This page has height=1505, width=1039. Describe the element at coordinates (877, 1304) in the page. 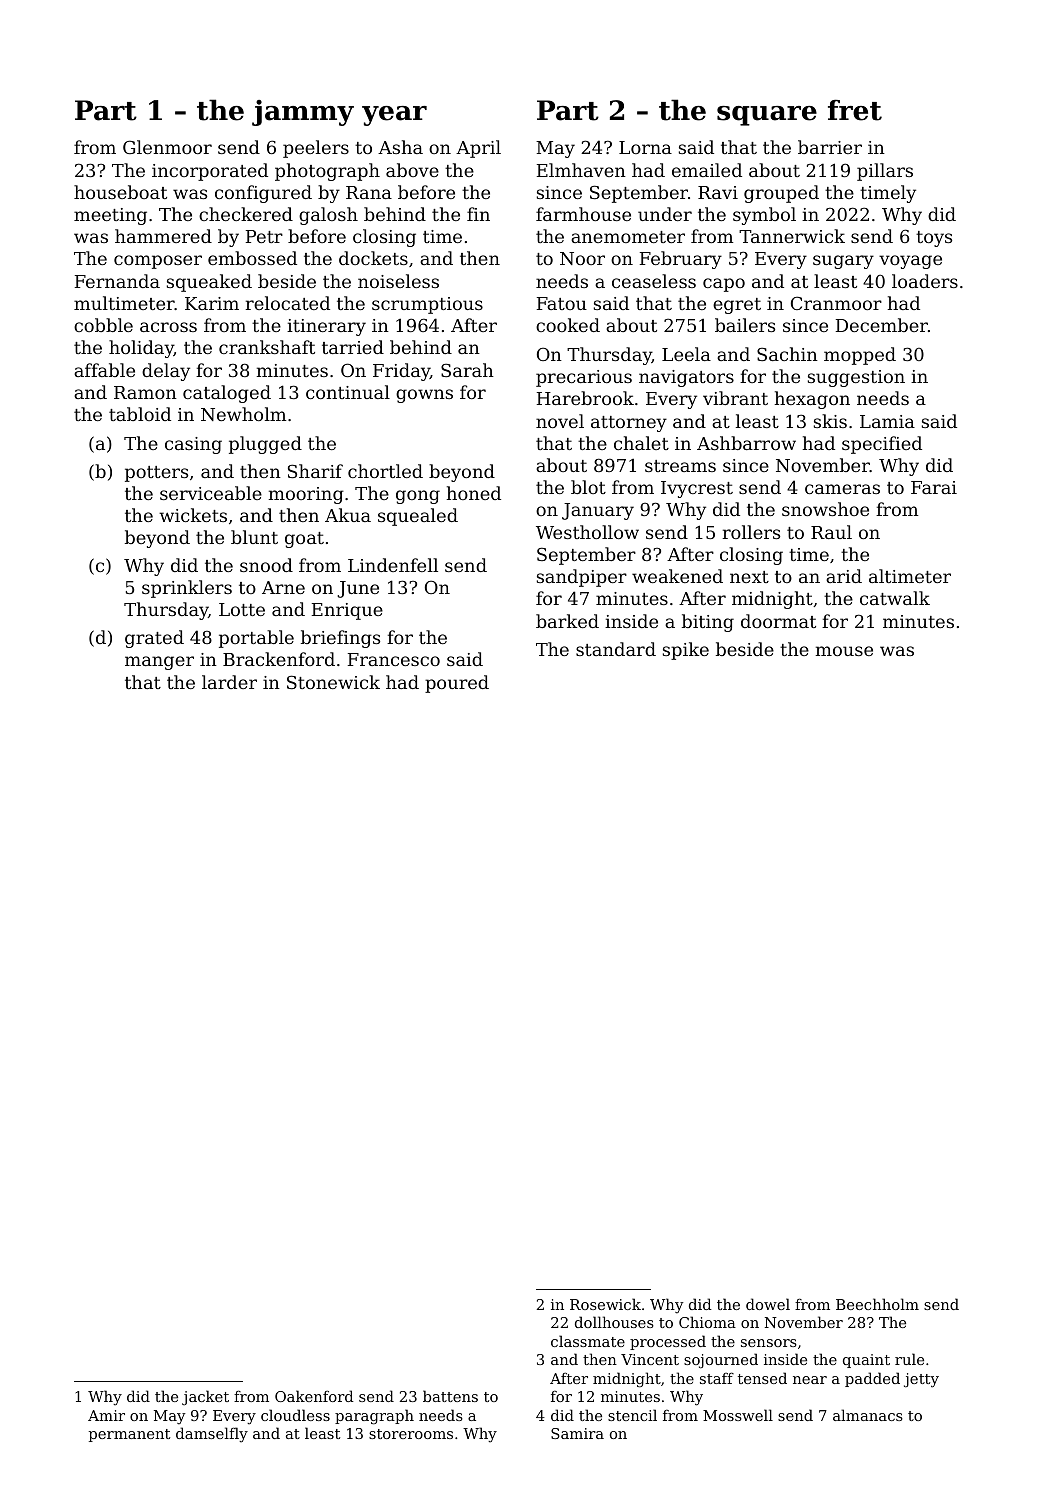

I see `Beechholm` at that location.
